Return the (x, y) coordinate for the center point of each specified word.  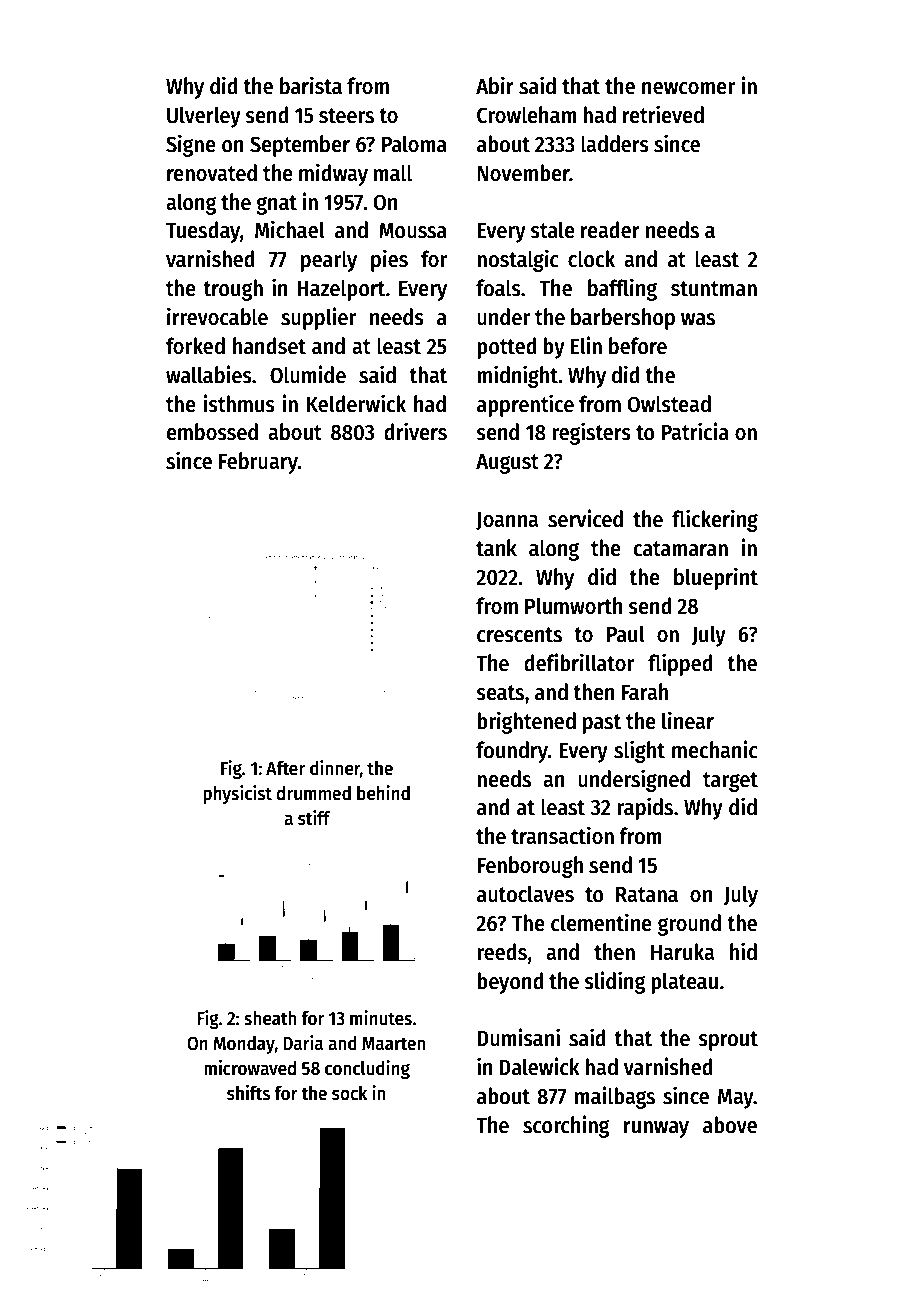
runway (656, 1129)
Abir (495, 85)
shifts (248, 1093)
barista (311, 85)
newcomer (688, 88)
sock (349, 1093)
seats (500, 693)
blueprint (716, 578)
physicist (237, 794)
